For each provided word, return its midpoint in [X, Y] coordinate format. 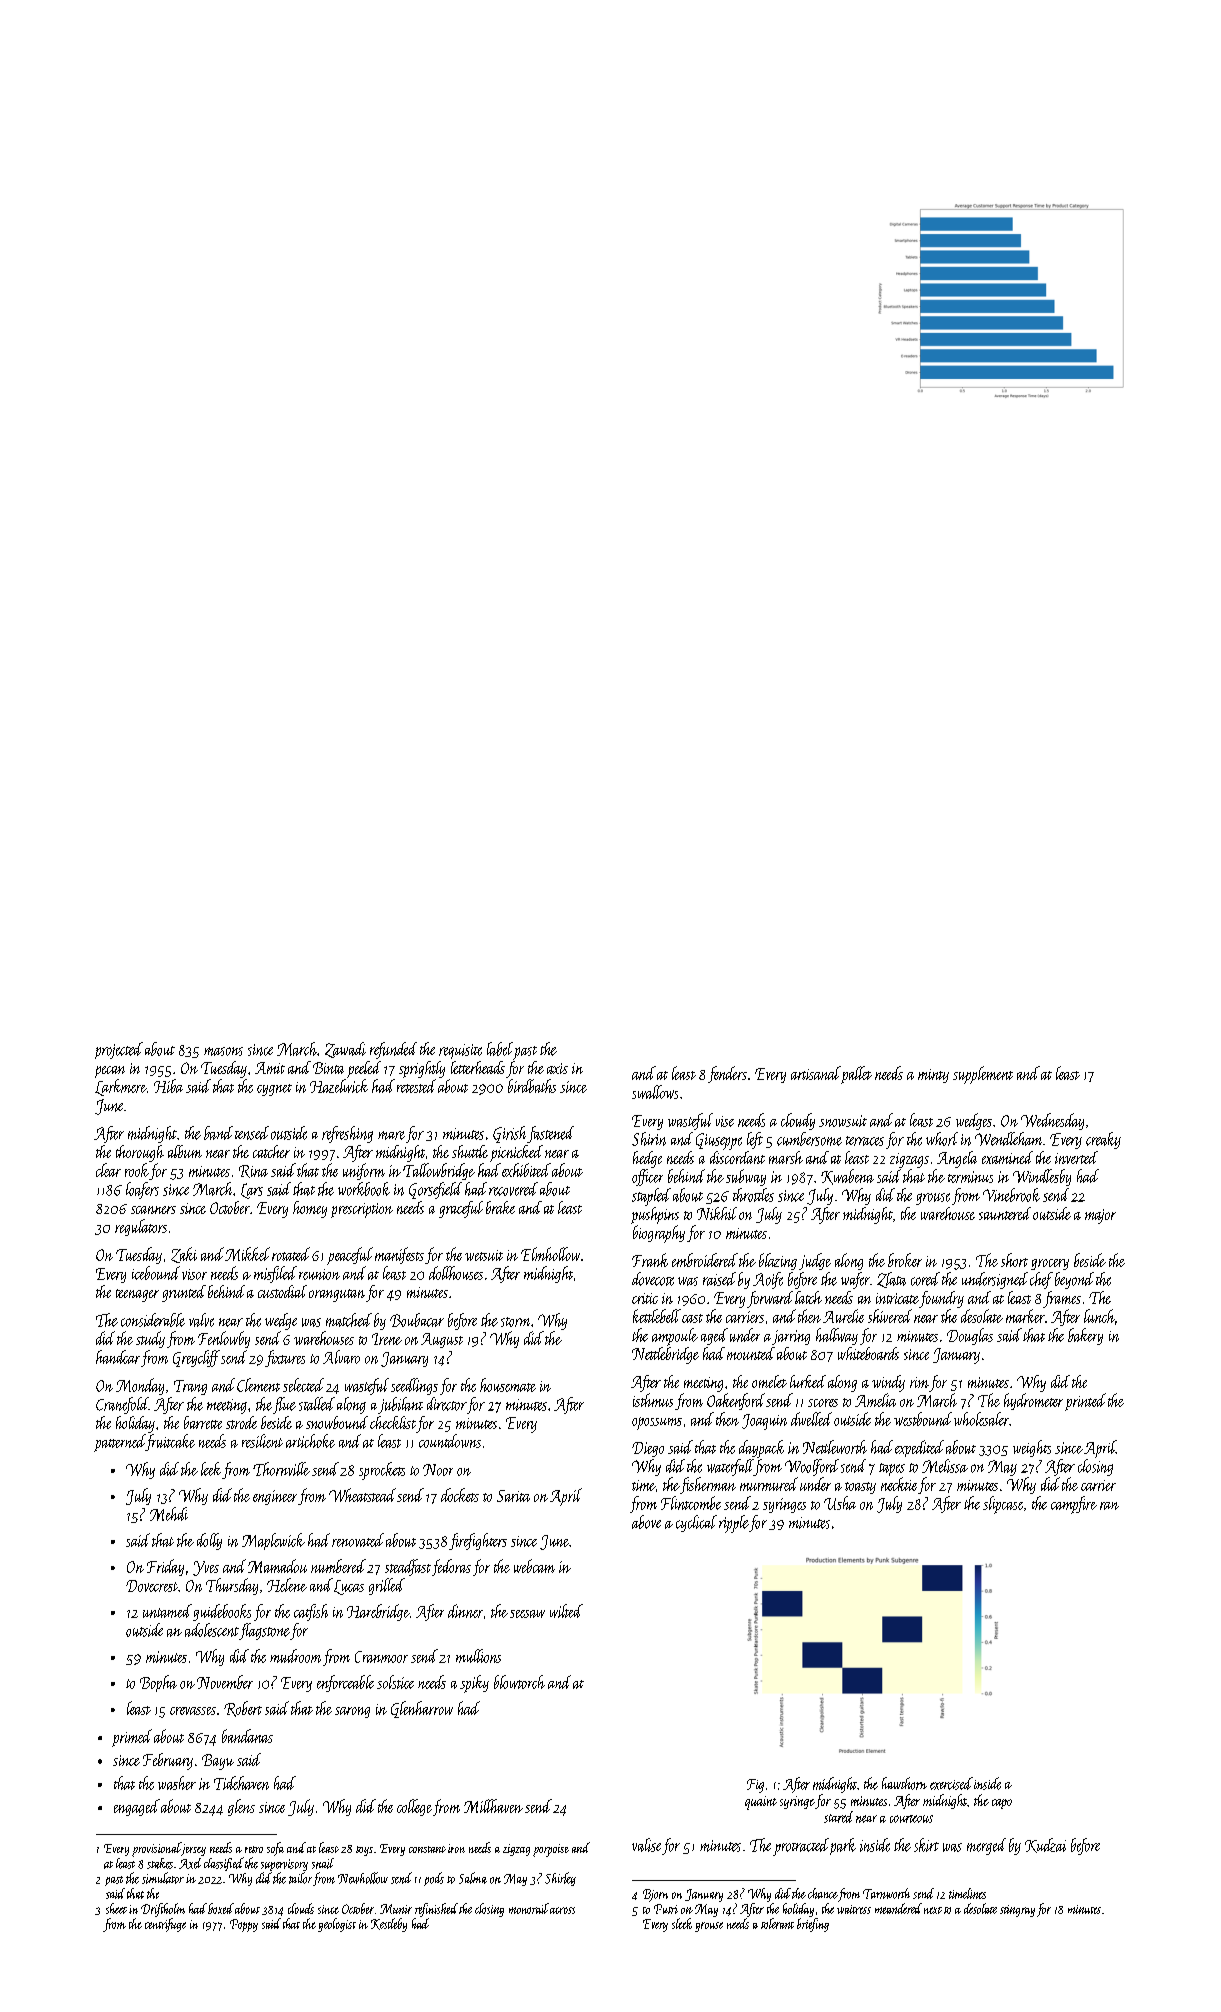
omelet [769, 1381]
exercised [951, 1783]
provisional [156, 1849]
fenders [727, 1074]
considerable [153, 1320]
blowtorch [519, 1682]
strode [241, 1422]
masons [223, 1051]
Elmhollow [550, 1254]
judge [815, 1261]
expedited [919, 1448]
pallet [856, 1075]
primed [132, 1738]
